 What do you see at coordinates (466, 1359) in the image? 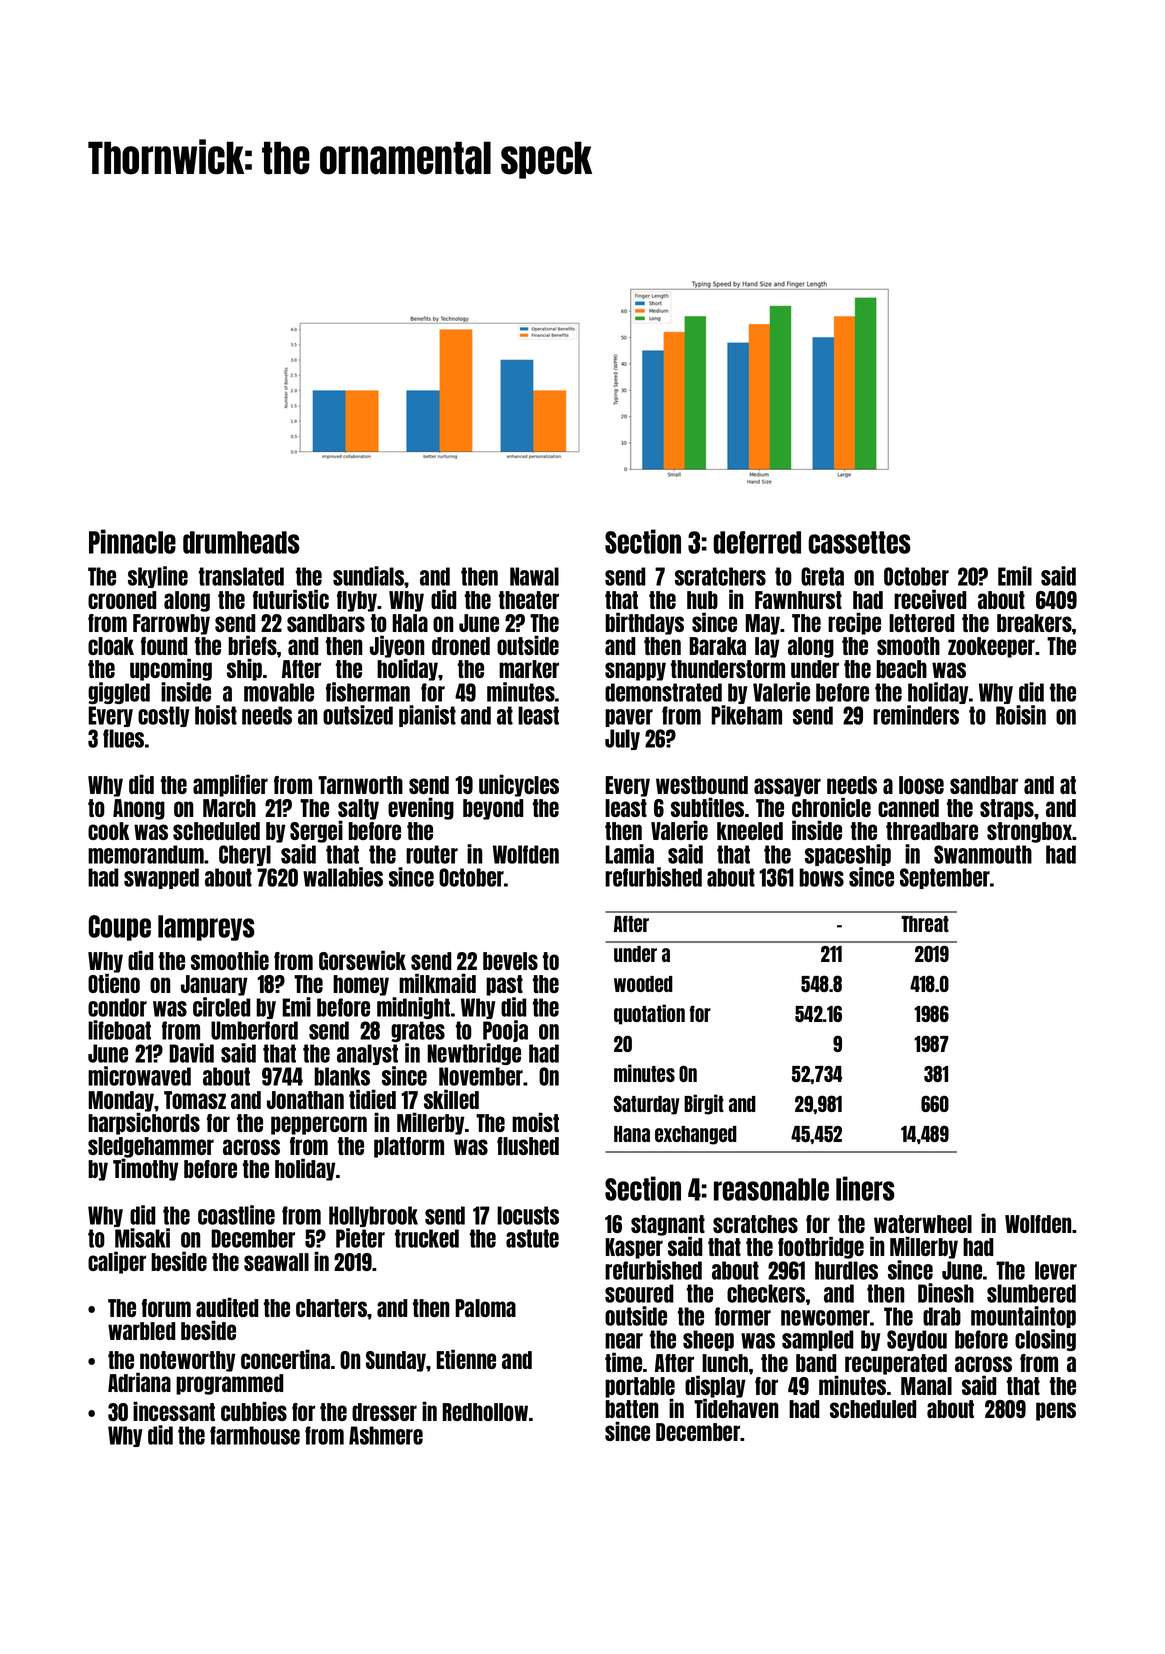
I see `Etienne` at bounding box center [466, 1359].
